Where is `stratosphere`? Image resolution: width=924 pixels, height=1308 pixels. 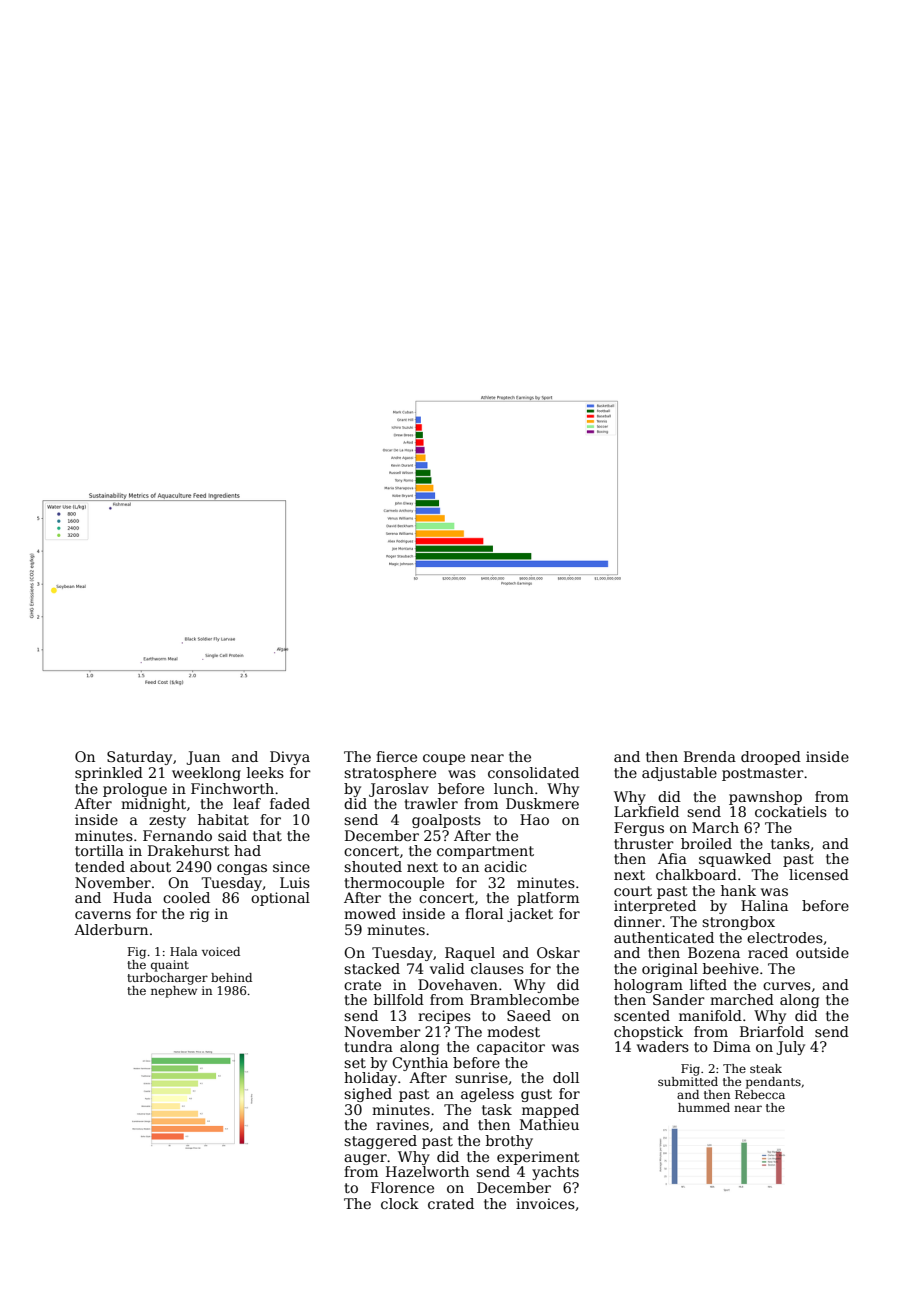
stratosphere is located at coordinates (390, 774).
